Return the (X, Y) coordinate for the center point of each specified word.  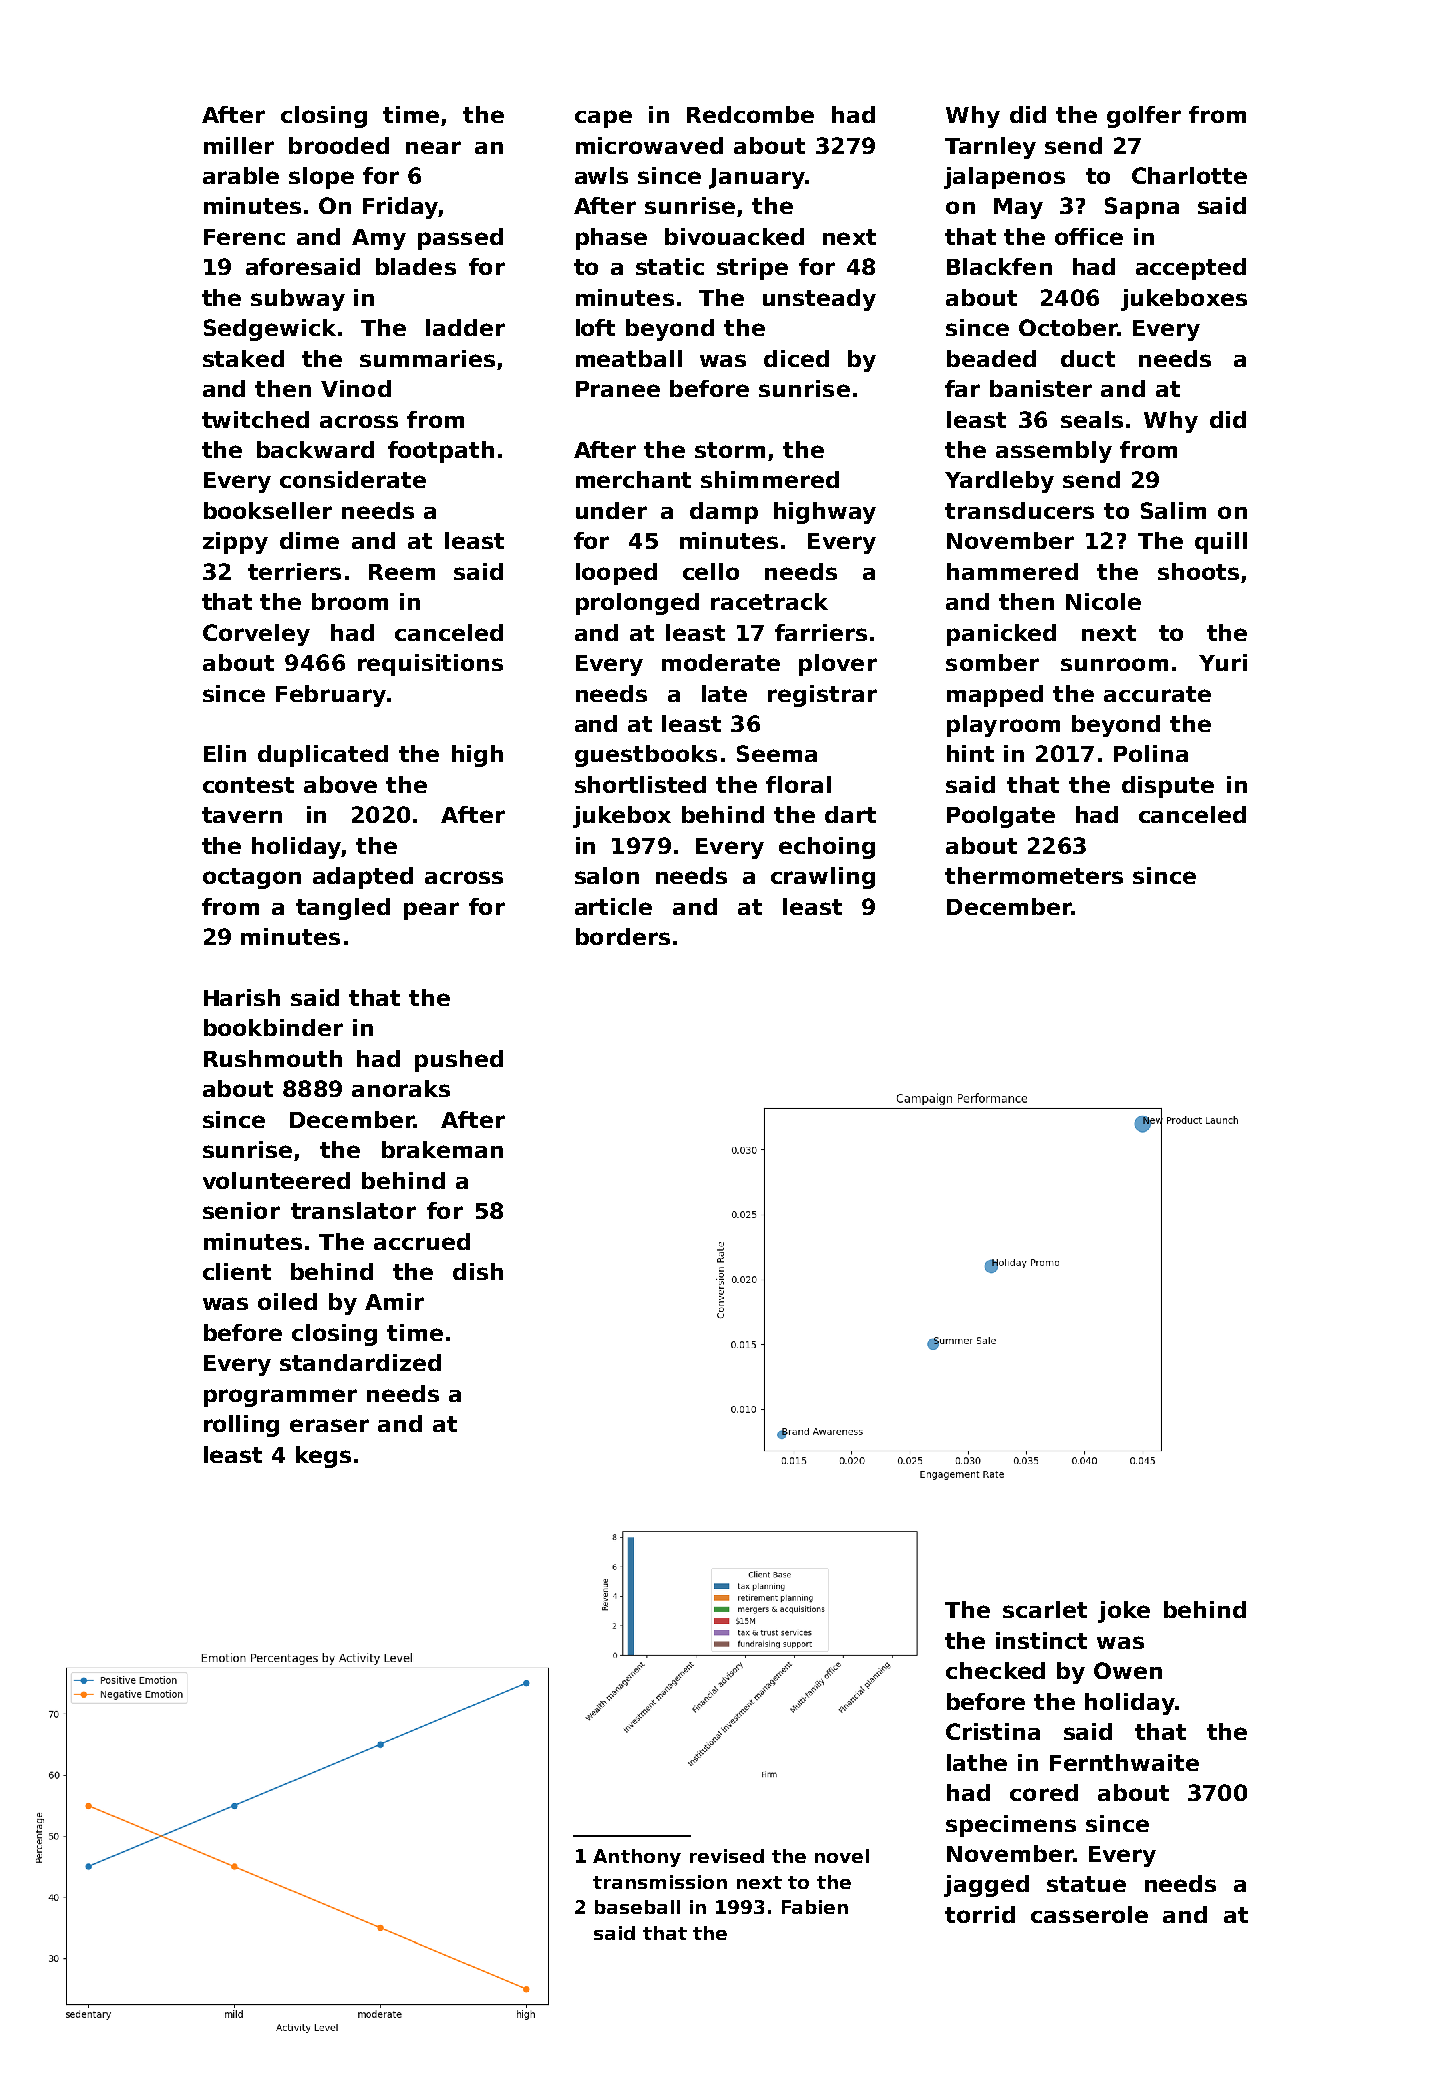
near (433, 147)
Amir (394, 1301)
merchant (633, 479)
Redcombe (750, 114)
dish (478, 1271)
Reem (402, 572)
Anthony (637, 1858)
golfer (1144, 117)
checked (995, 1670)
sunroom (1114, 664)
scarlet (1045, 1609)
